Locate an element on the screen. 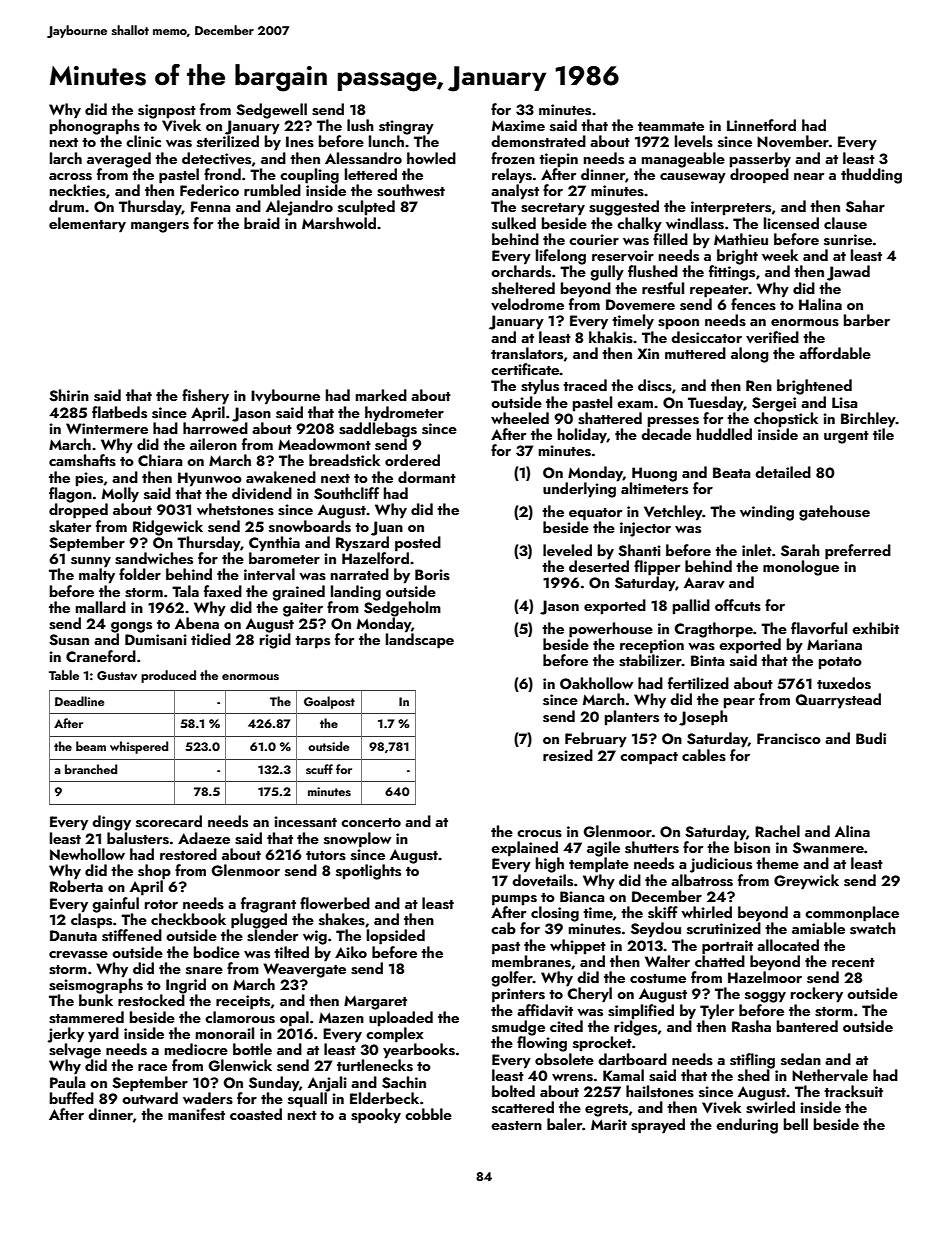  bodice is located at coordinates (217, 952).
